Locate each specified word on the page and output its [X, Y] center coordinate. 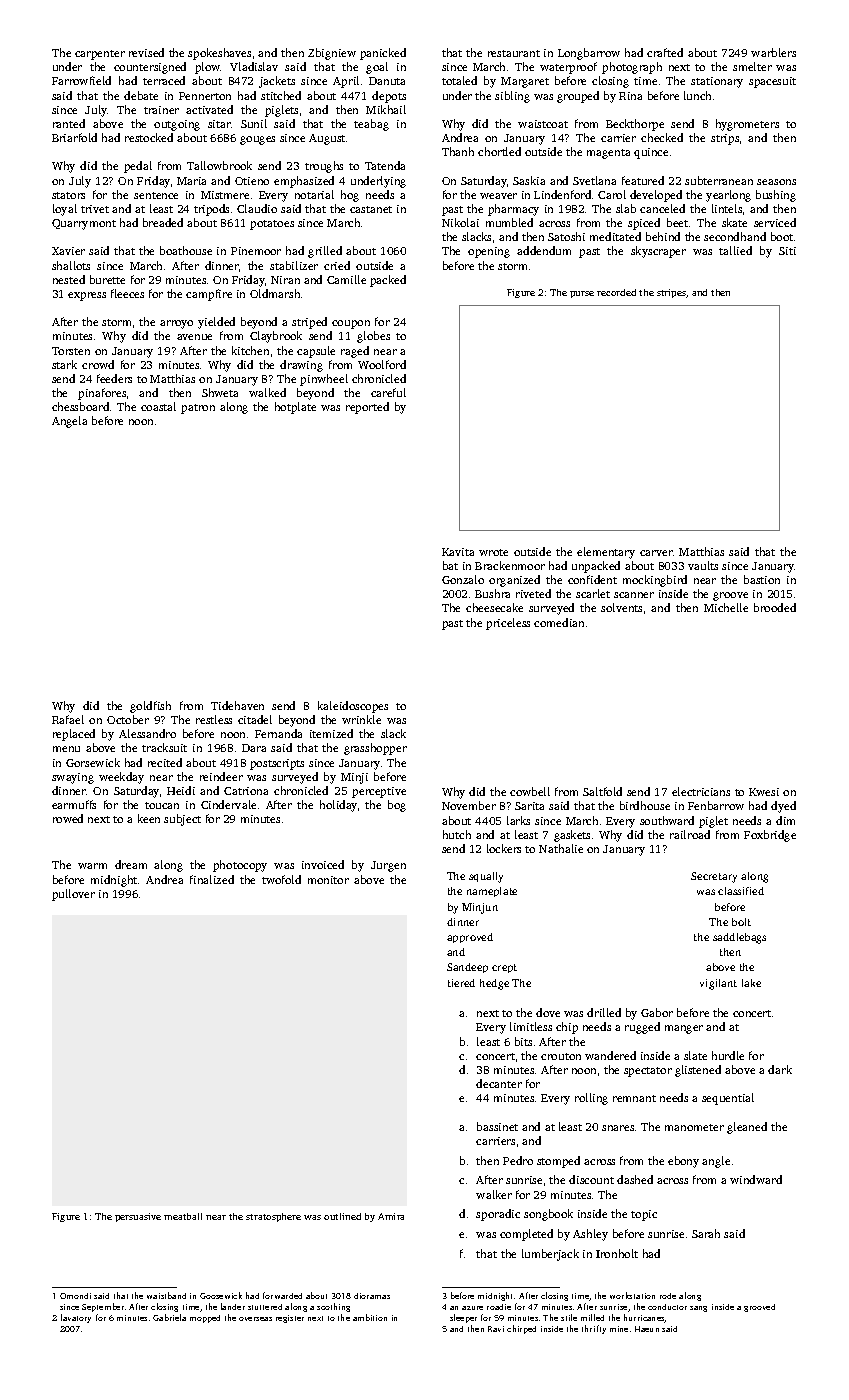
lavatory [76, 1318]
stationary [717, 82]
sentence [156, 195]
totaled [459, 80]
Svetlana [594, 180]
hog [350, 196]
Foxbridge [770, 836]
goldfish [150, 707]
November [469, 805]
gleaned [747, 1128]
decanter [499, 1083]
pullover [73, 895]
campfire [209, 295]
